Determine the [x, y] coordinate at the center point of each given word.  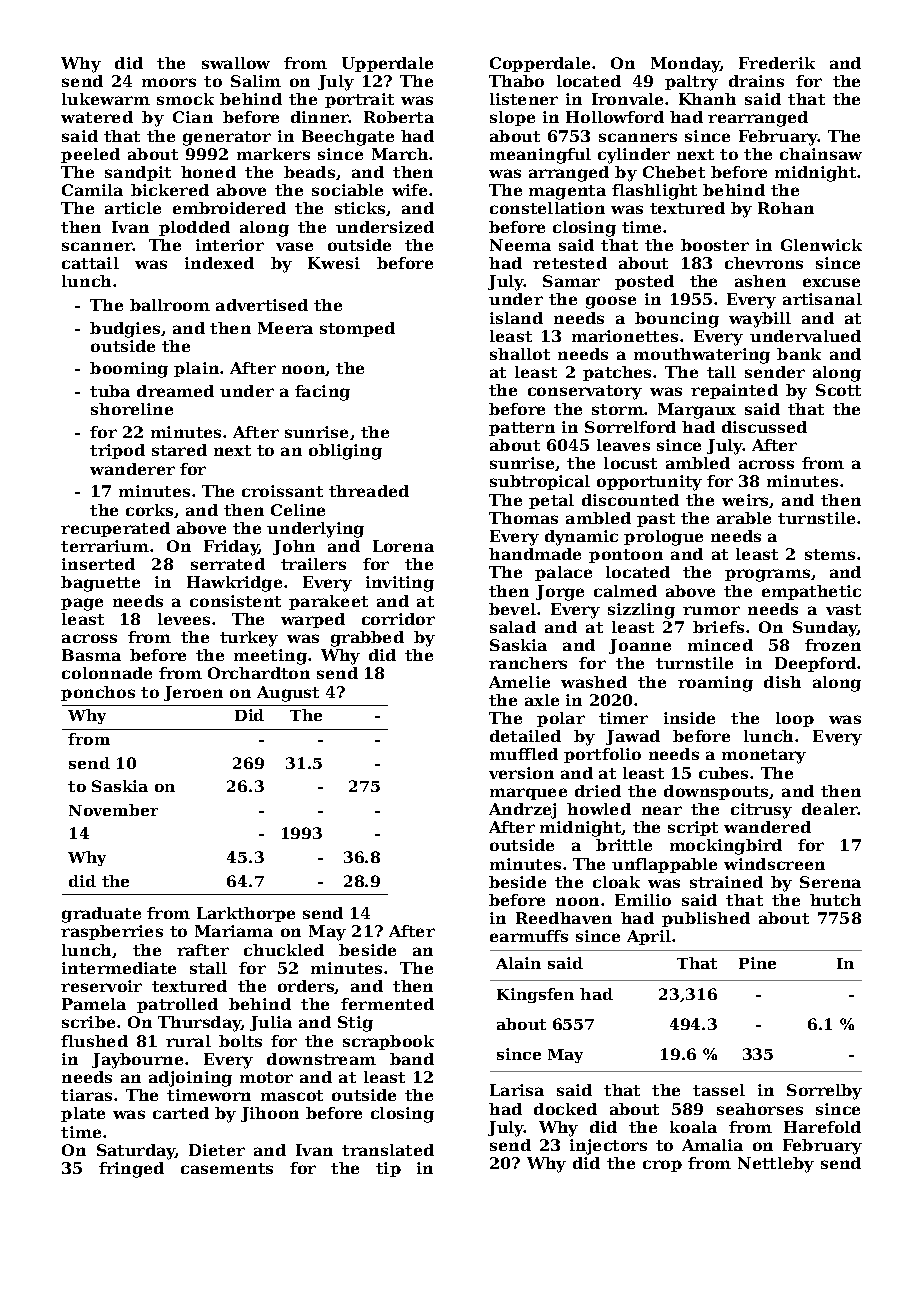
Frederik [777, 63]
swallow [236, 63]
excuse [831, 282]
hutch [835, 900]
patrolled [177, 1005]
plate [83, 1114]
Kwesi [334, 263]
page [82, 604]
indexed [219, 263]
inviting [400, 584]
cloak [616, 882]
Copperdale [540, 64]
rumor [711, 610]
